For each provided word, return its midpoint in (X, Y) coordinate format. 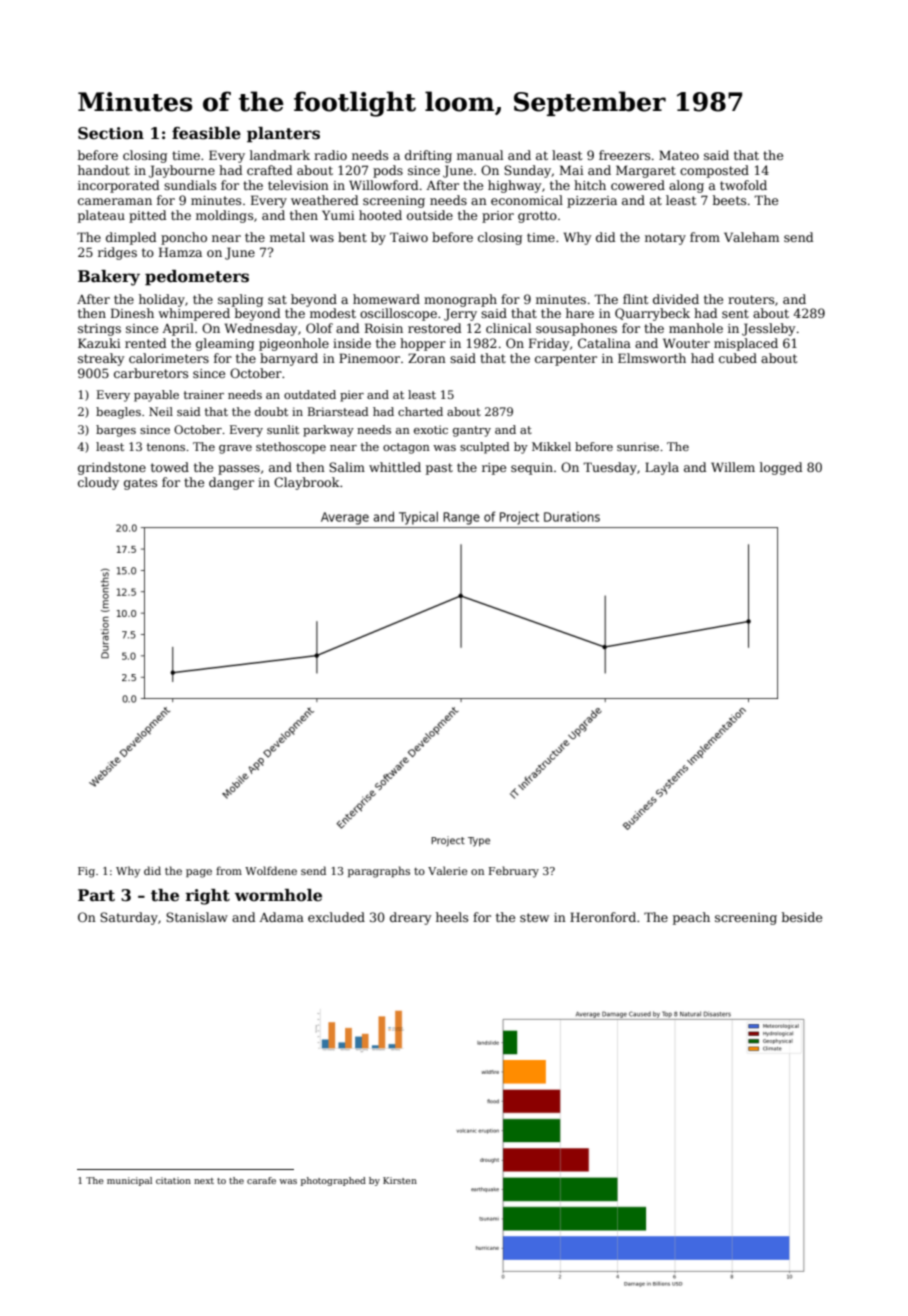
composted (714, 171)
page (199, 873)
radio (330, 155)
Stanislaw (197, 917)
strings (99, 330)
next (204, 1181)
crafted (270, 170)
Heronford (603, 917)
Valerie (447, 870)
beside (802, 917)
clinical (508, 328)
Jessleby (768, 329)
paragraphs (379, 872)
